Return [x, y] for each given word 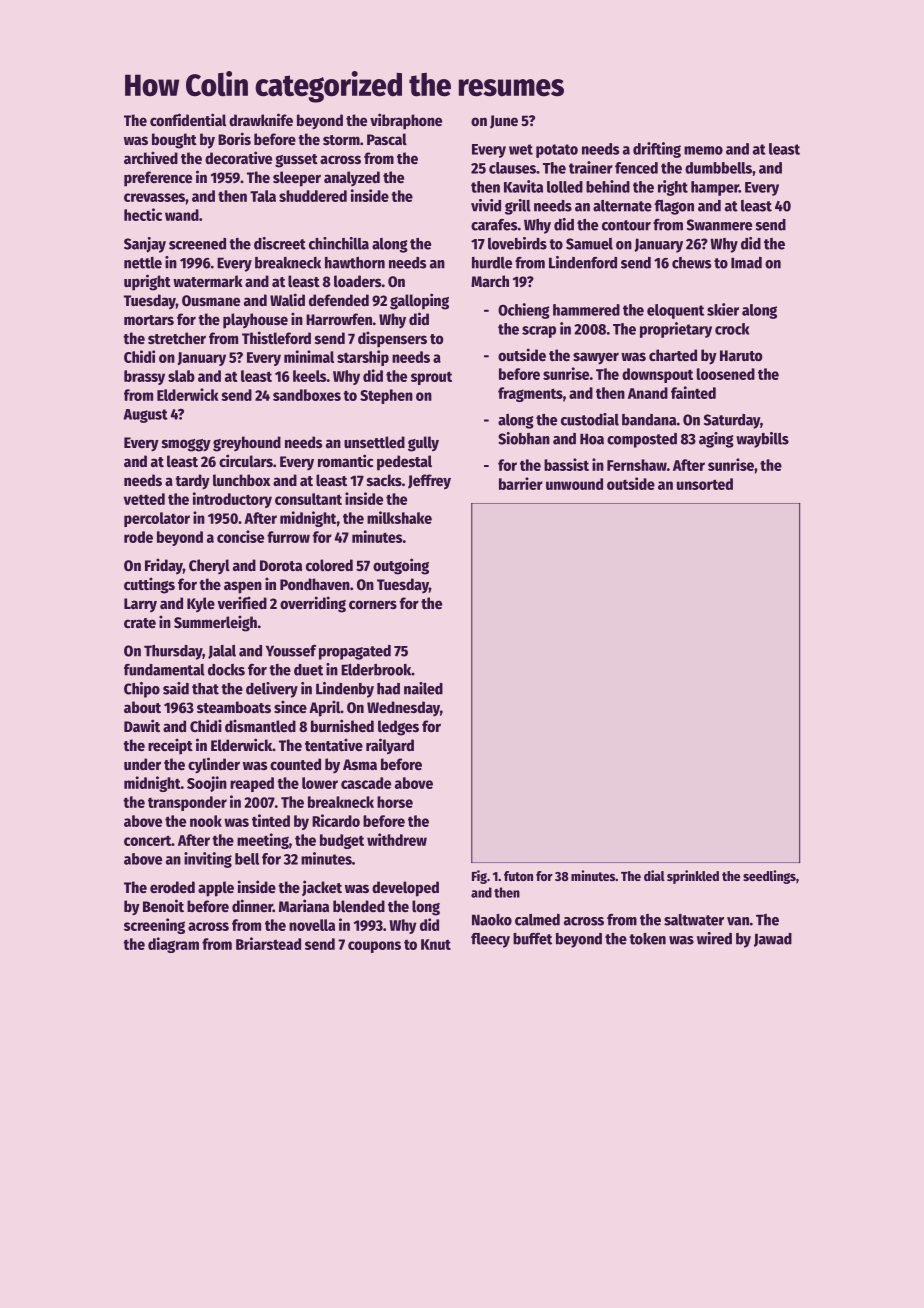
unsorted [705, 484]
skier [723, 309]
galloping [419, 301]
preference [158, 179]
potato [557, 151]
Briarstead [268, 943]
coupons [374, 947]
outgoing [401, 566]
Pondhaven [315, 584]
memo [703, 150]
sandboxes [307, 395]
